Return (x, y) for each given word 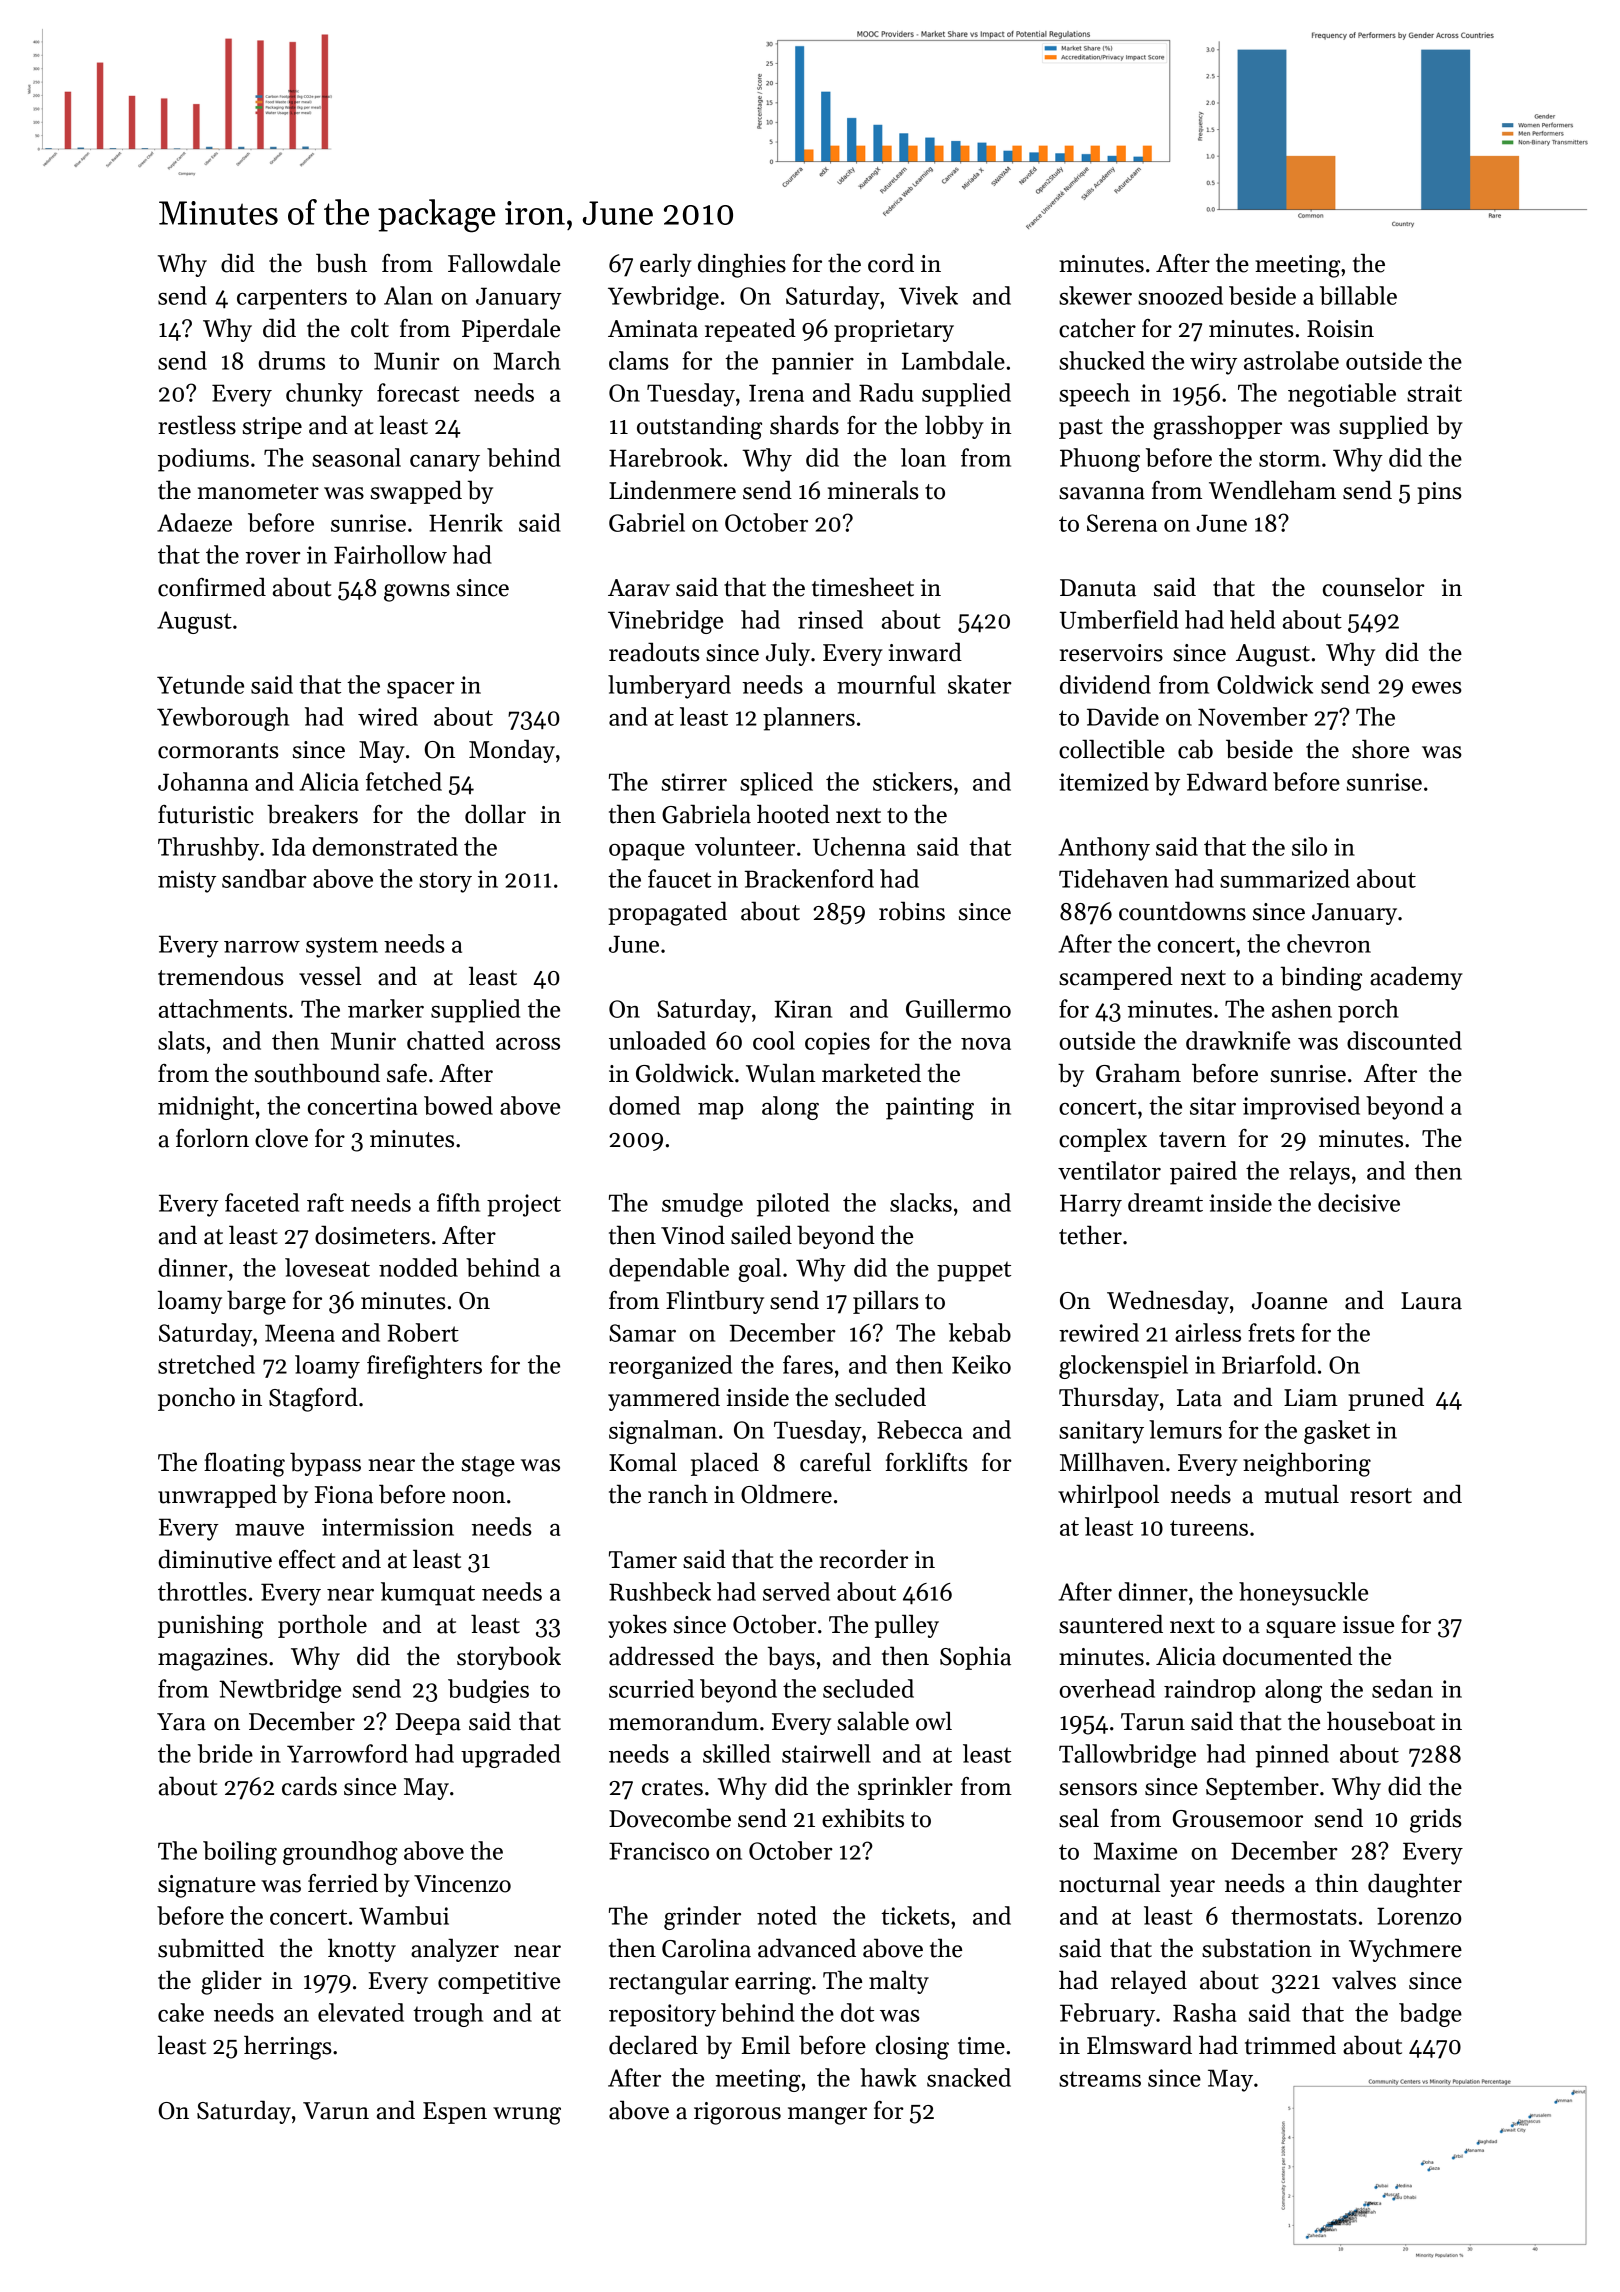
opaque (647, 852)
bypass (325, 1464)
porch (1368, 1011)
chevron (1329, 943)
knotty (362, 1950)
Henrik (466, 522)
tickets (915, 1915)
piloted (793, 1205)
